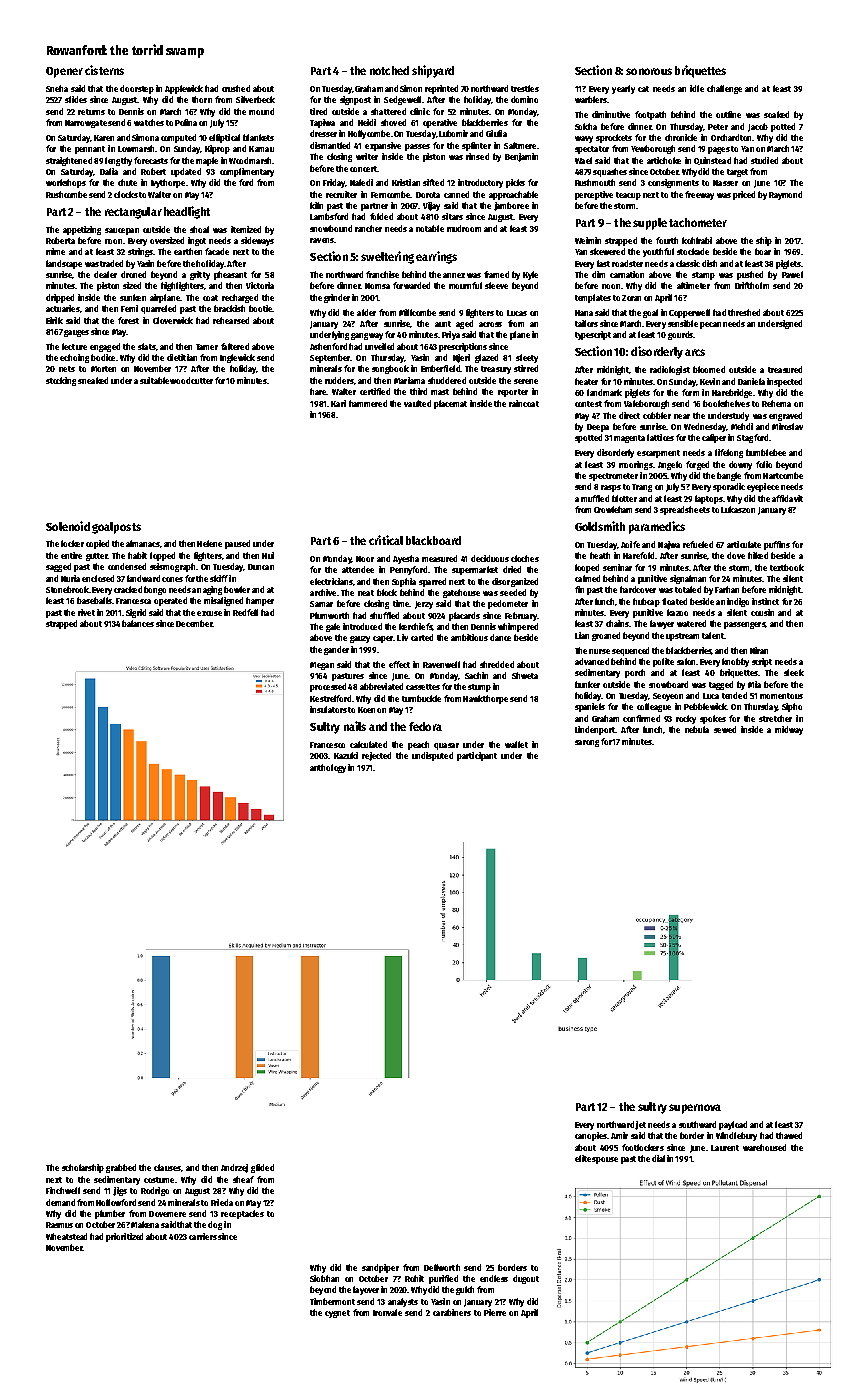  What do you see at coordinates (709, 369) in the page?
I see `bloomed` at bounding box center [709, 369].
